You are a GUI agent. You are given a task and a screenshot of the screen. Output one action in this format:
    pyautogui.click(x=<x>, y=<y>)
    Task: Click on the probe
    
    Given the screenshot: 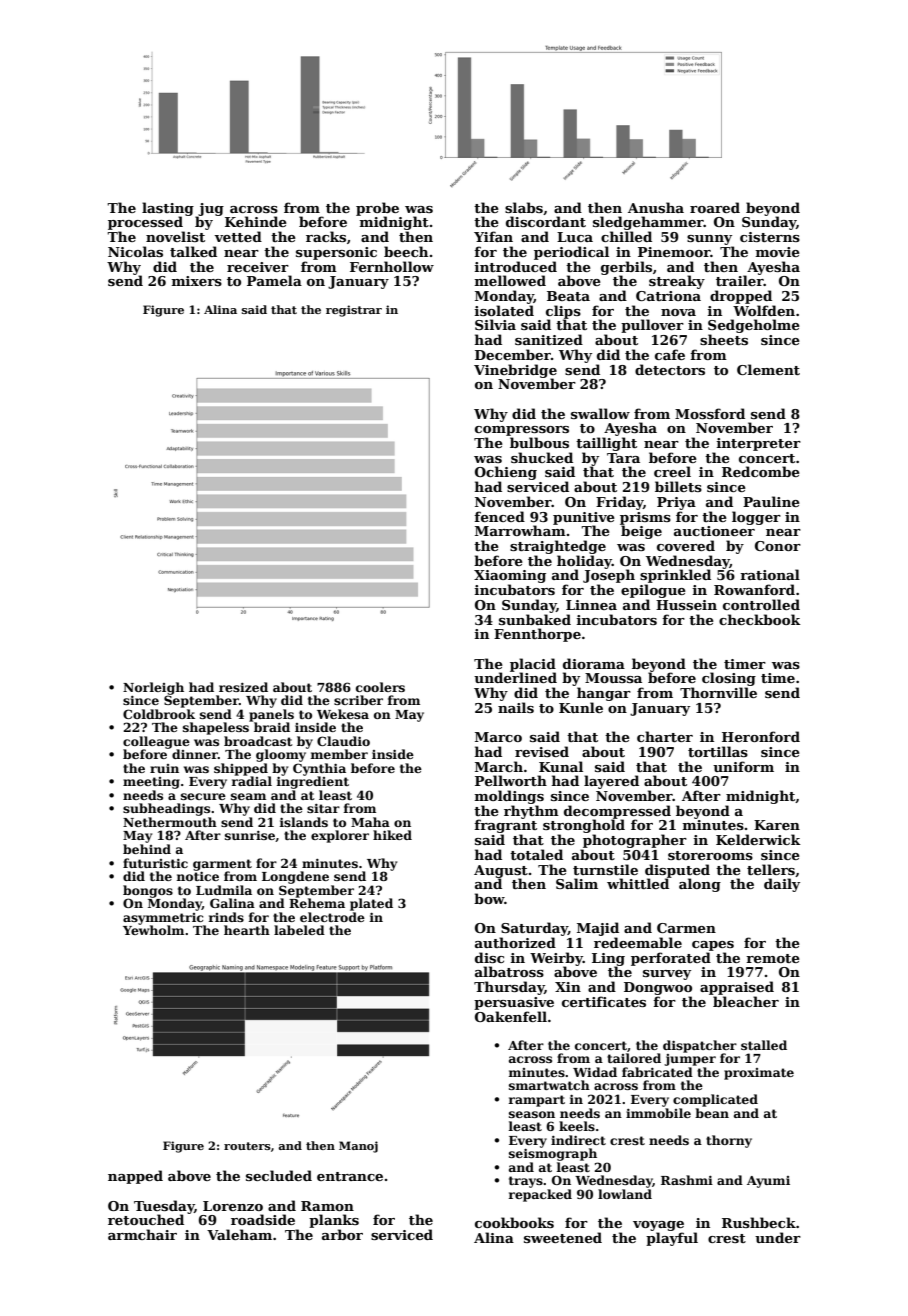 What is the action you would take?
    pyautogui.click(x=377, y=209)
